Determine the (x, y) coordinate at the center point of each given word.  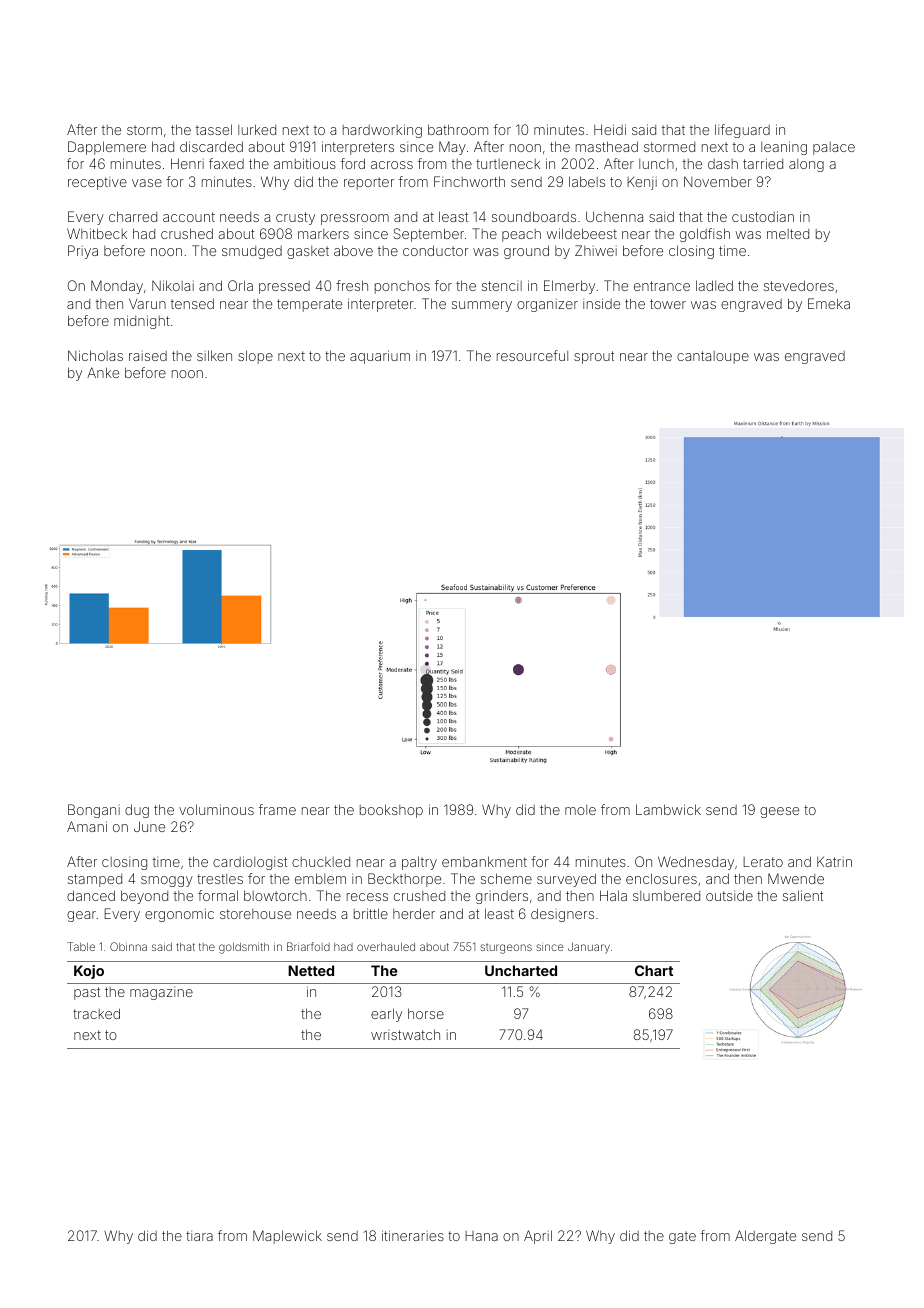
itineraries (413, 1235)
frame (277, 809)
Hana (481, 1236)
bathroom (458, 129)
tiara (199, 1236)
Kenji (642, 183)
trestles (220, 879)
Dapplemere (107, 148)
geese (779, 812)
